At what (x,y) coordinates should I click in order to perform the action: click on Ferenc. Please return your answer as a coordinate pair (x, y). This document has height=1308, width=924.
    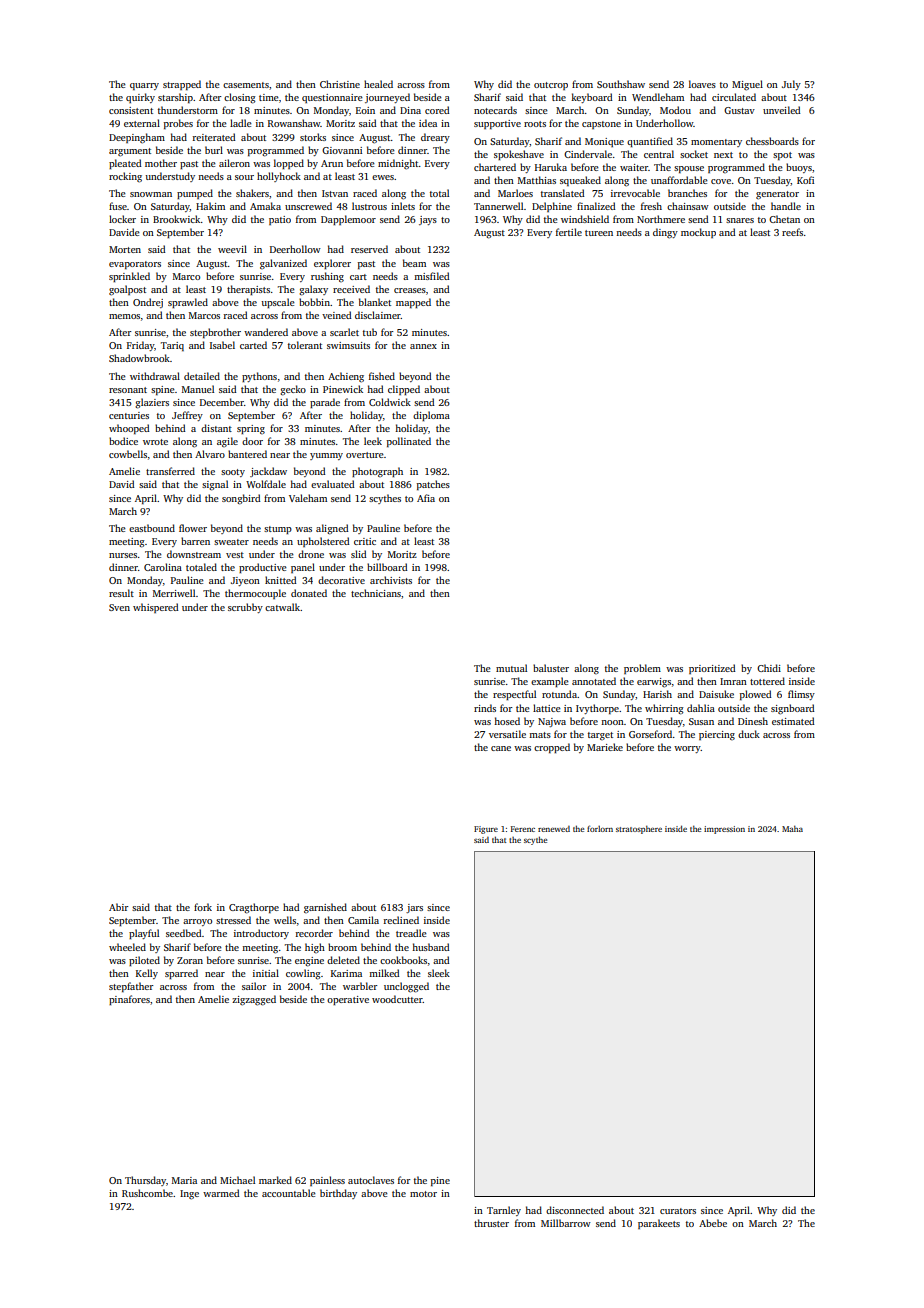
    Looking at the image, I should click on (523, 829).
